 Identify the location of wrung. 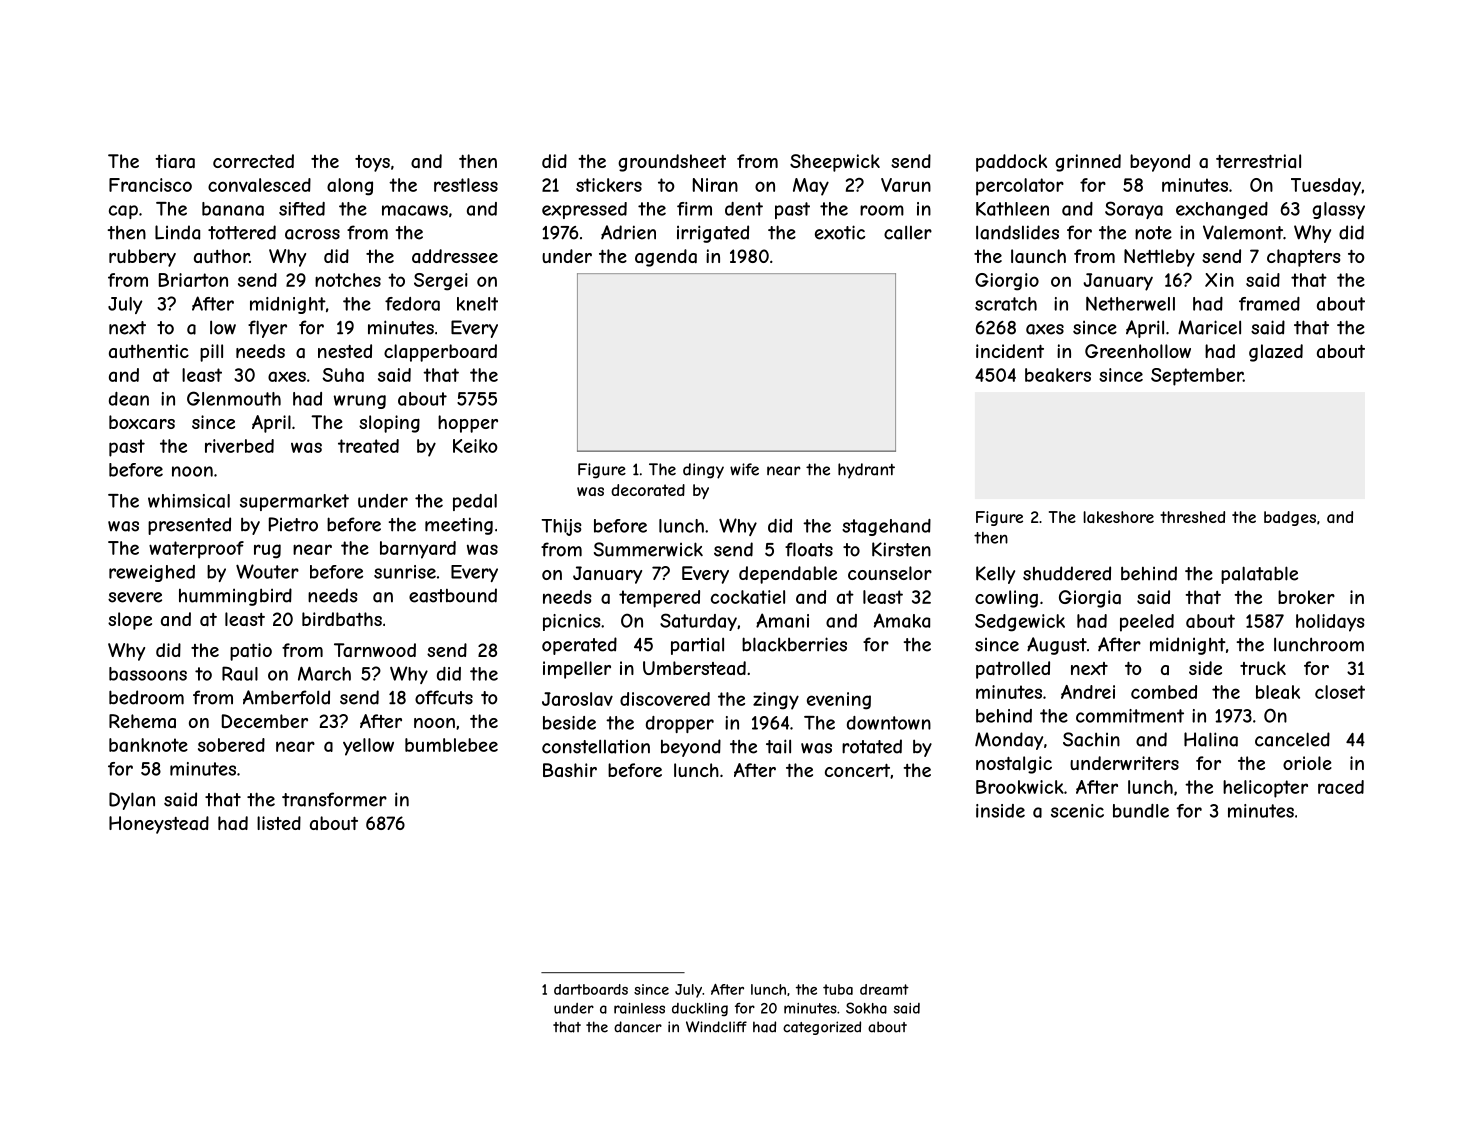
(360, 402).
